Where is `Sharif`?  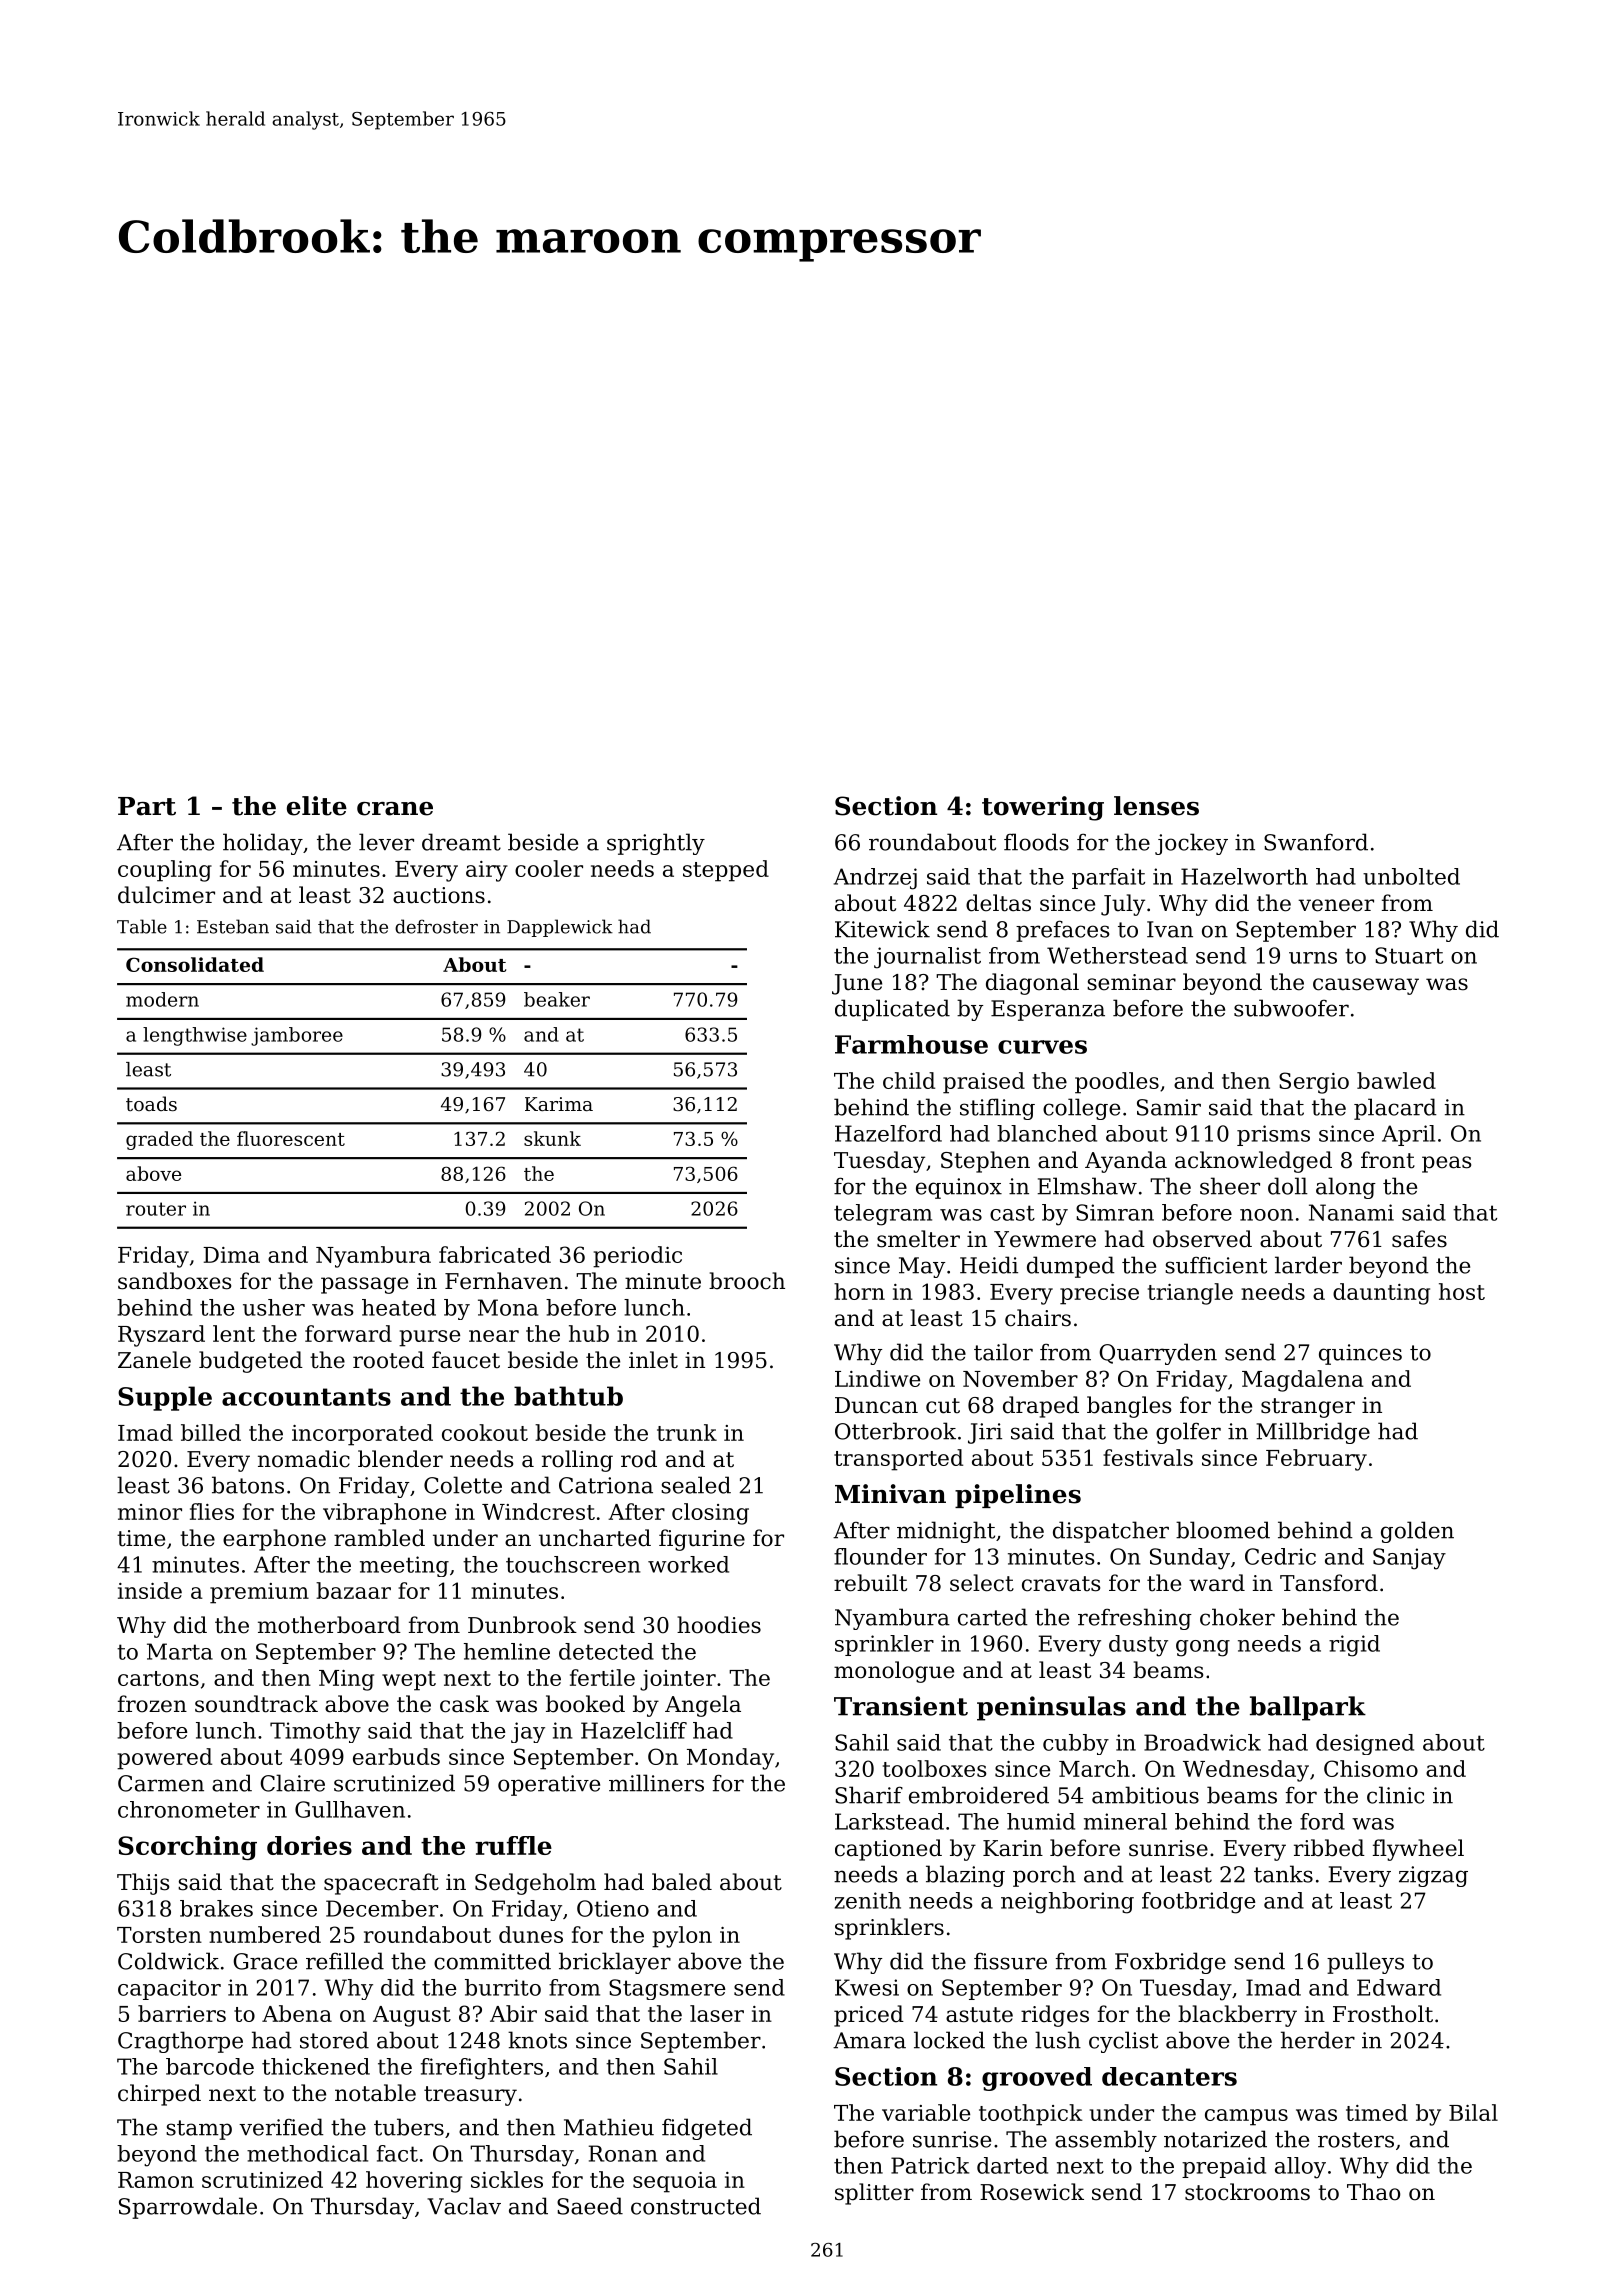
Sharif is located at coordinates (869, 1795).
